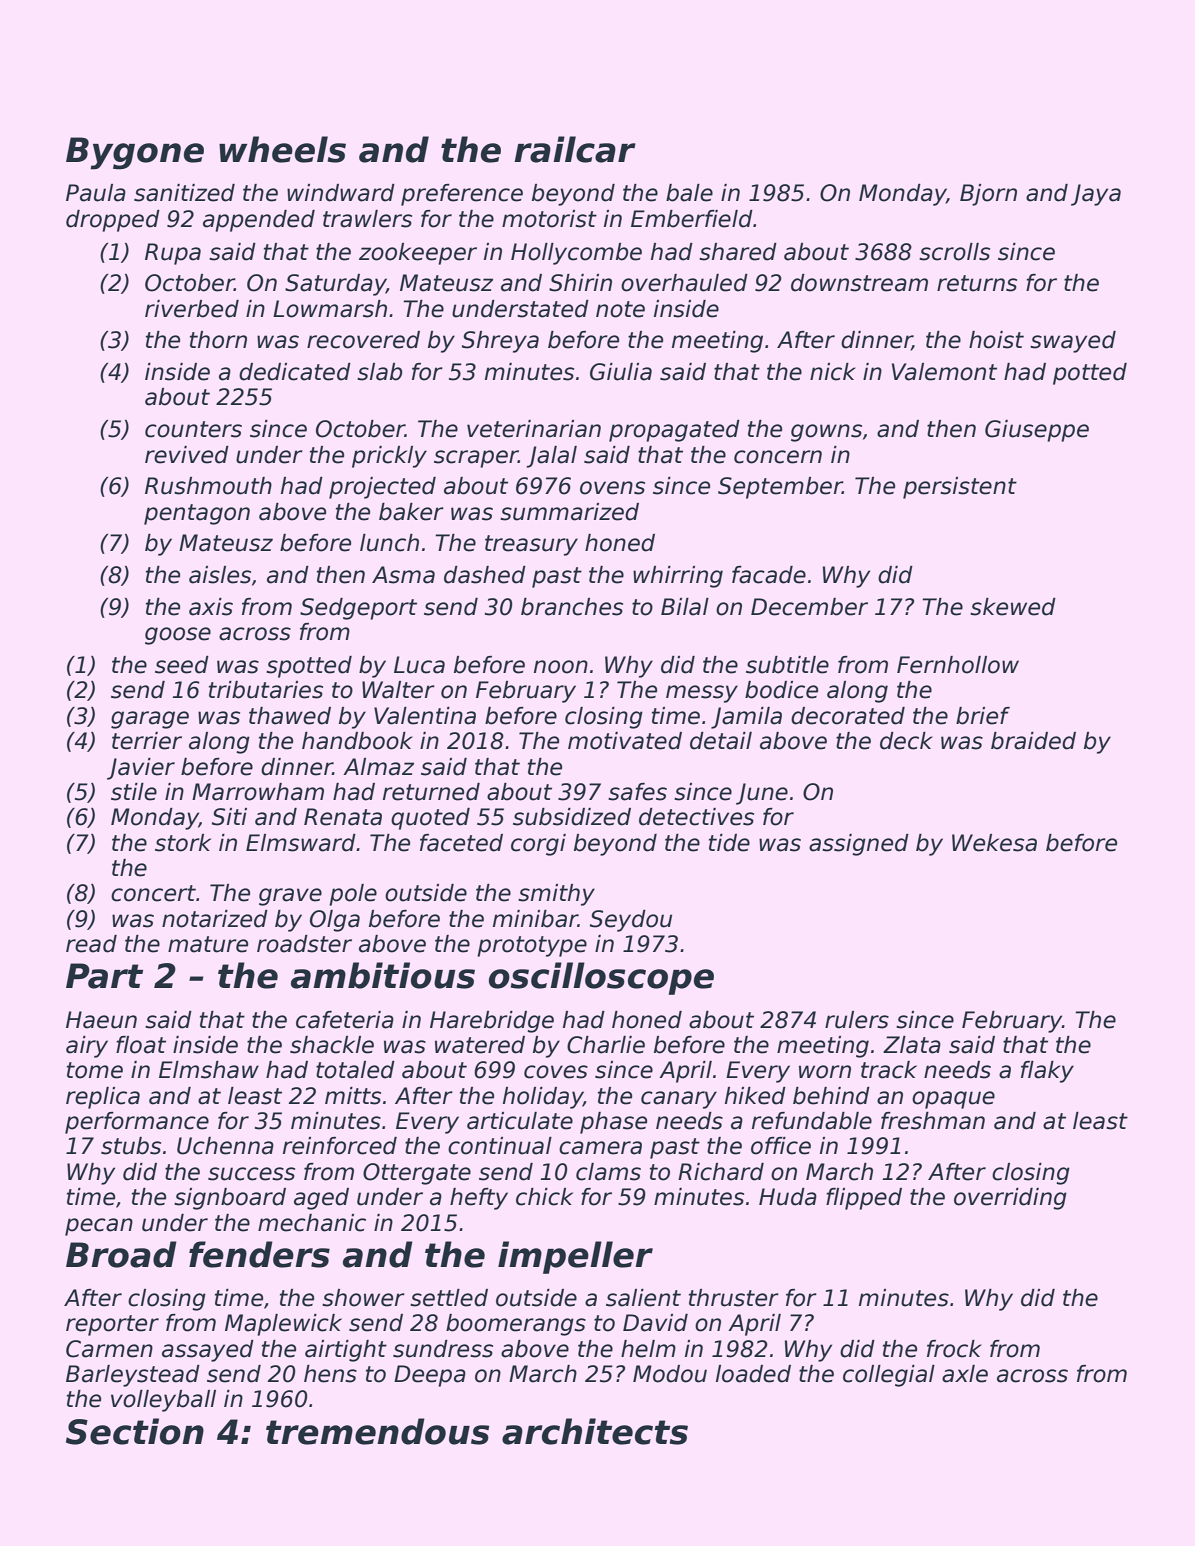 This document has width=1195, height=1546. What do you see at coordinates (833, 372) in the document?
I see `nick` at bounding box center [833, 372].
